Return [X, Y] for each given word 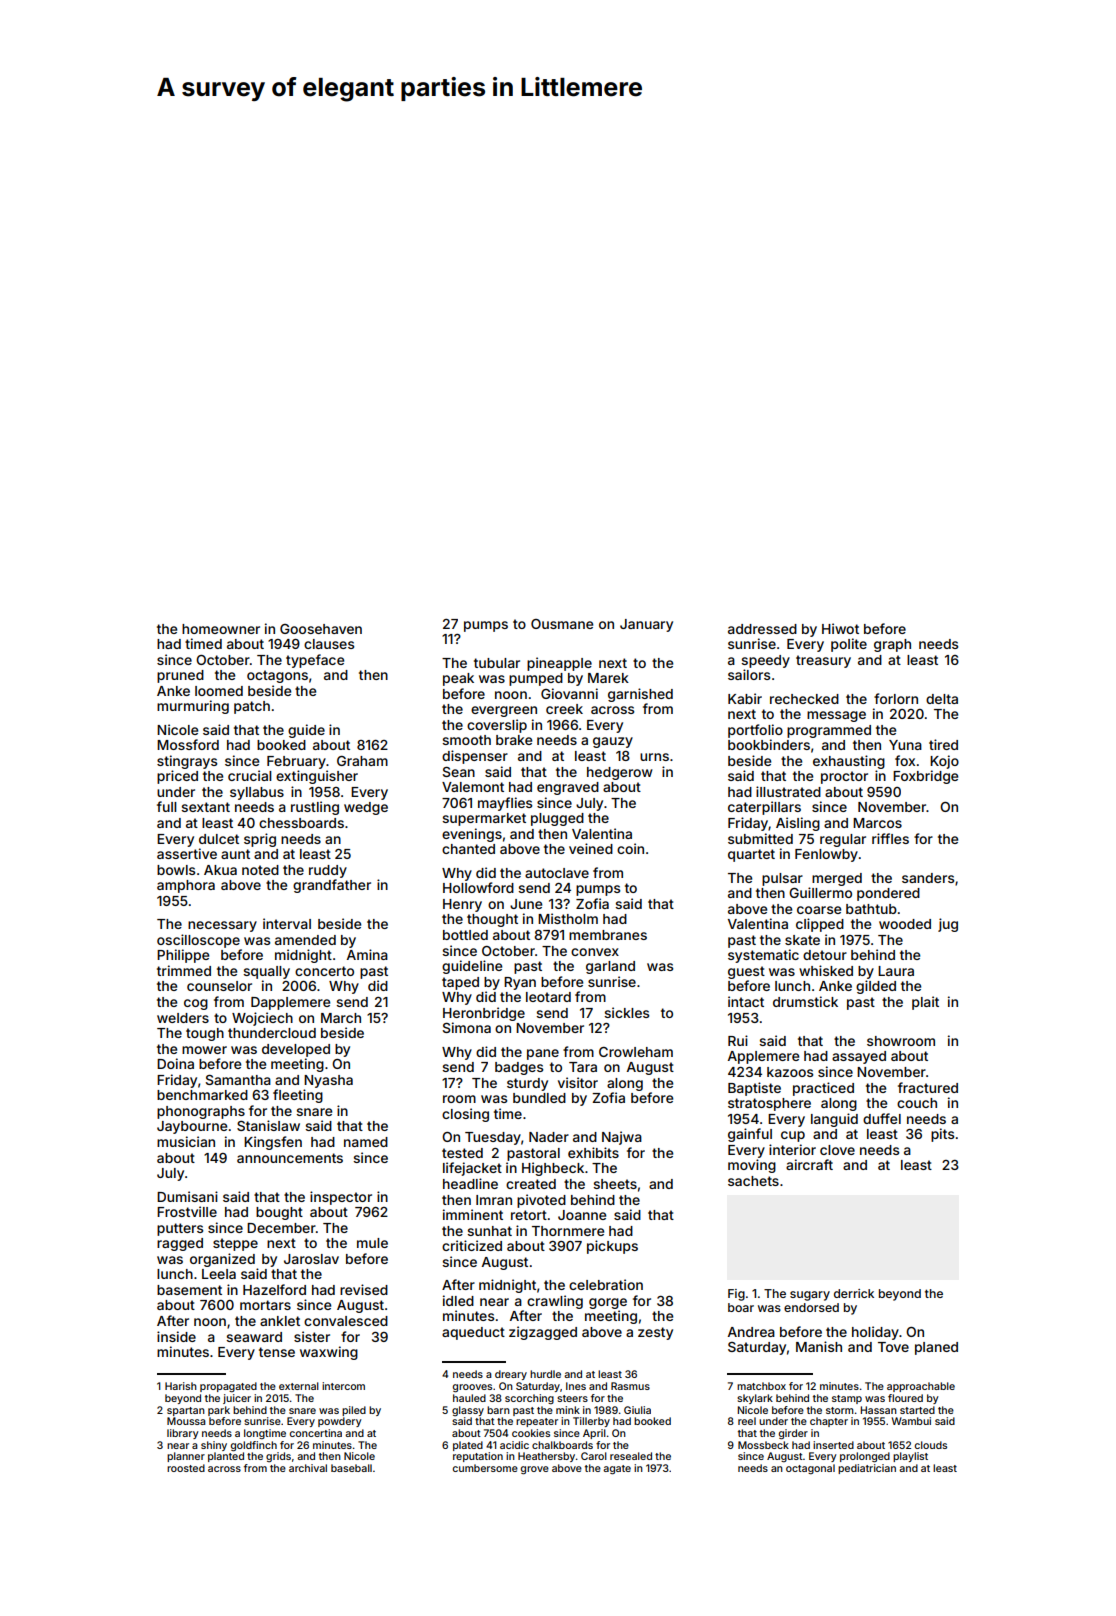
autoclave [557, 873]
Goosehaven [321, 629]
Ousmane [562, 624]
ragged [180, 1244]
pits [942, 1135]
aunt [235, 854]
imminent [473, 1214]
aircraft [809, 1164]
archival [308, 1468]
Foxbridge [925, 777]
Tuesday [493, 1138]
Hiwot [840, 628]
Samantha [238, 1080]
